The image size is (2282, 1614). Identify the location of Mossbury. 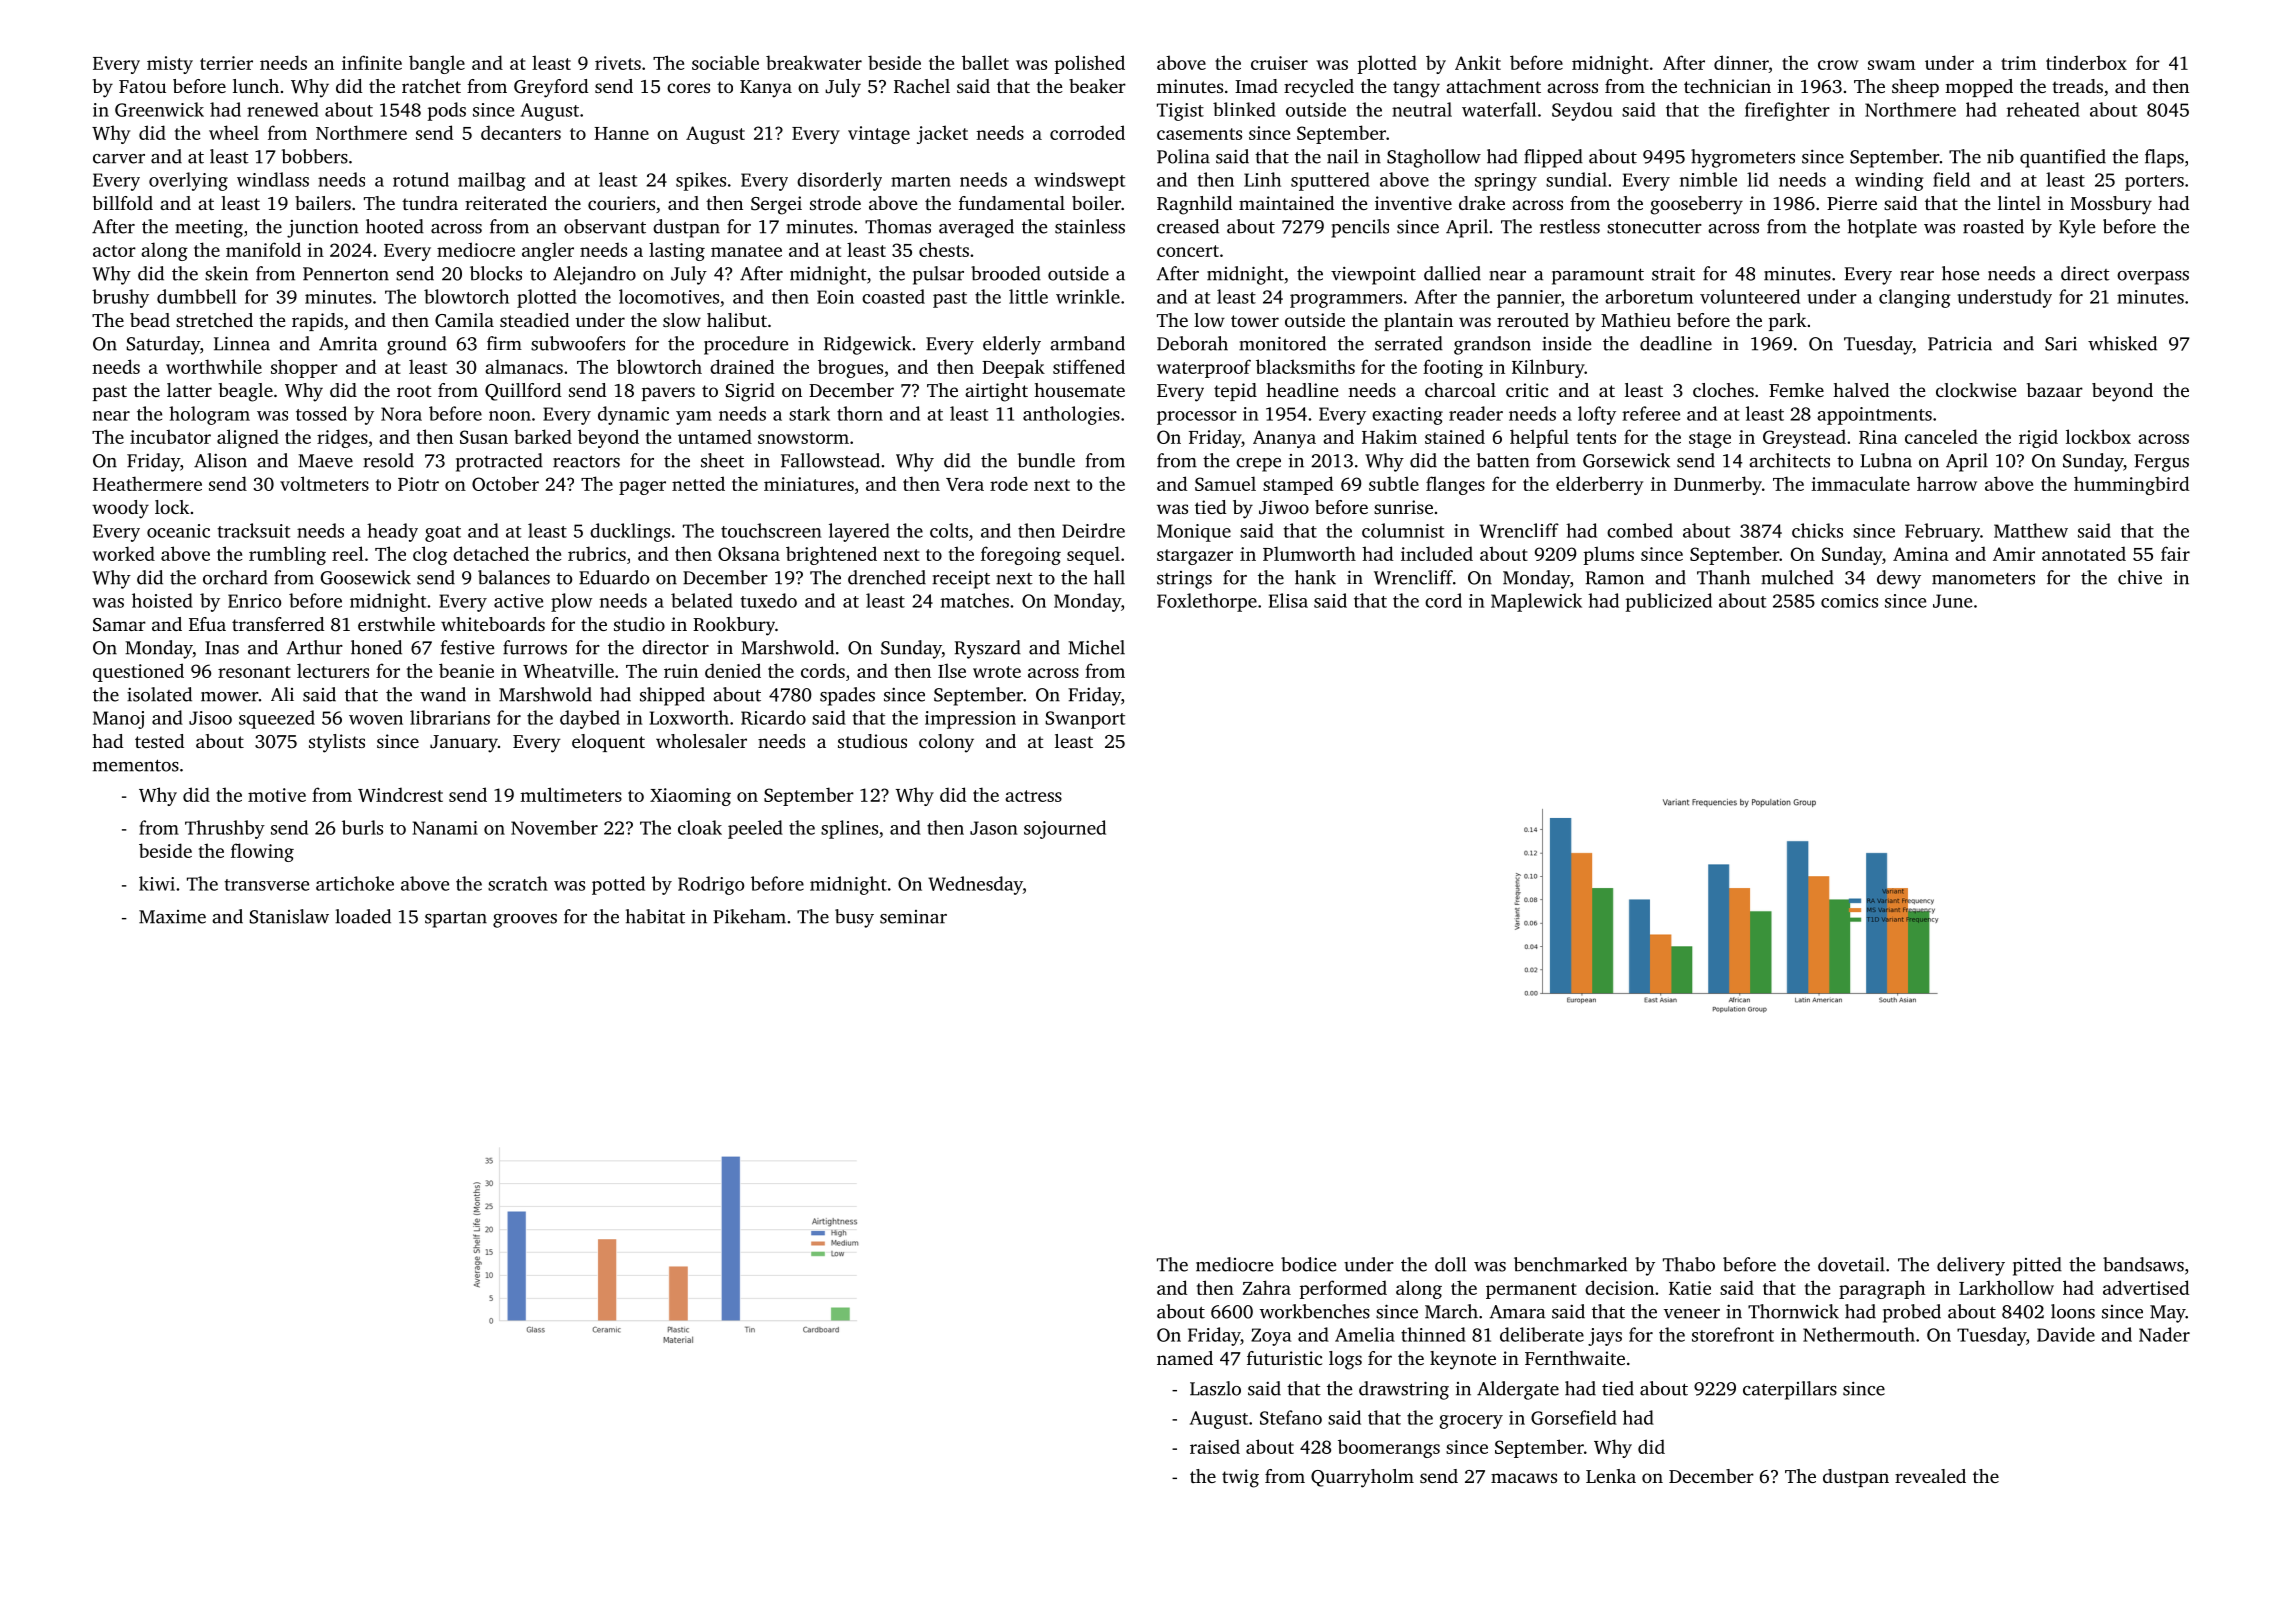
(2111, 205).
